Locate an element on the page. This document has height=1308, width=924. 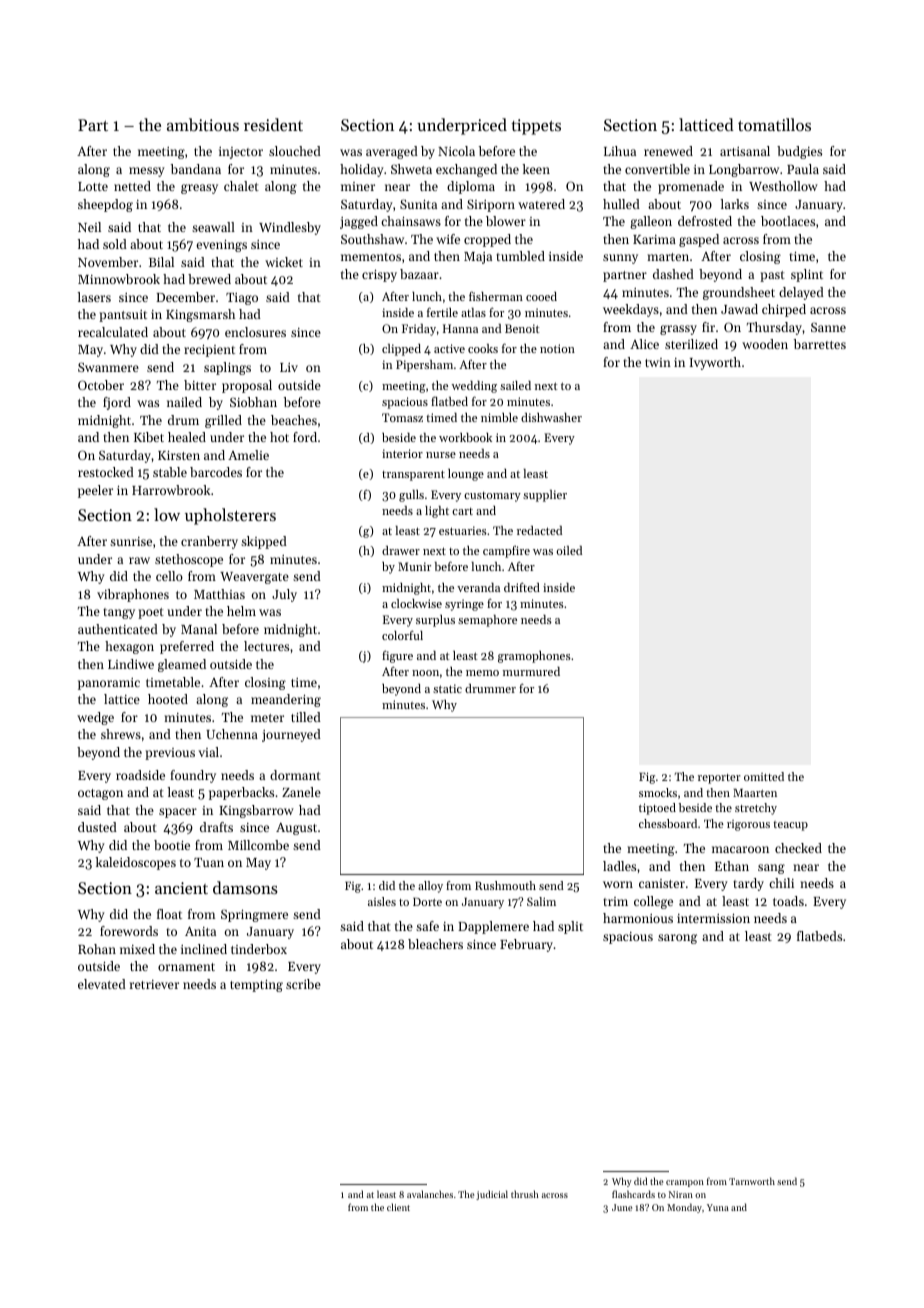
toads is located at coordinates (788, 901).
